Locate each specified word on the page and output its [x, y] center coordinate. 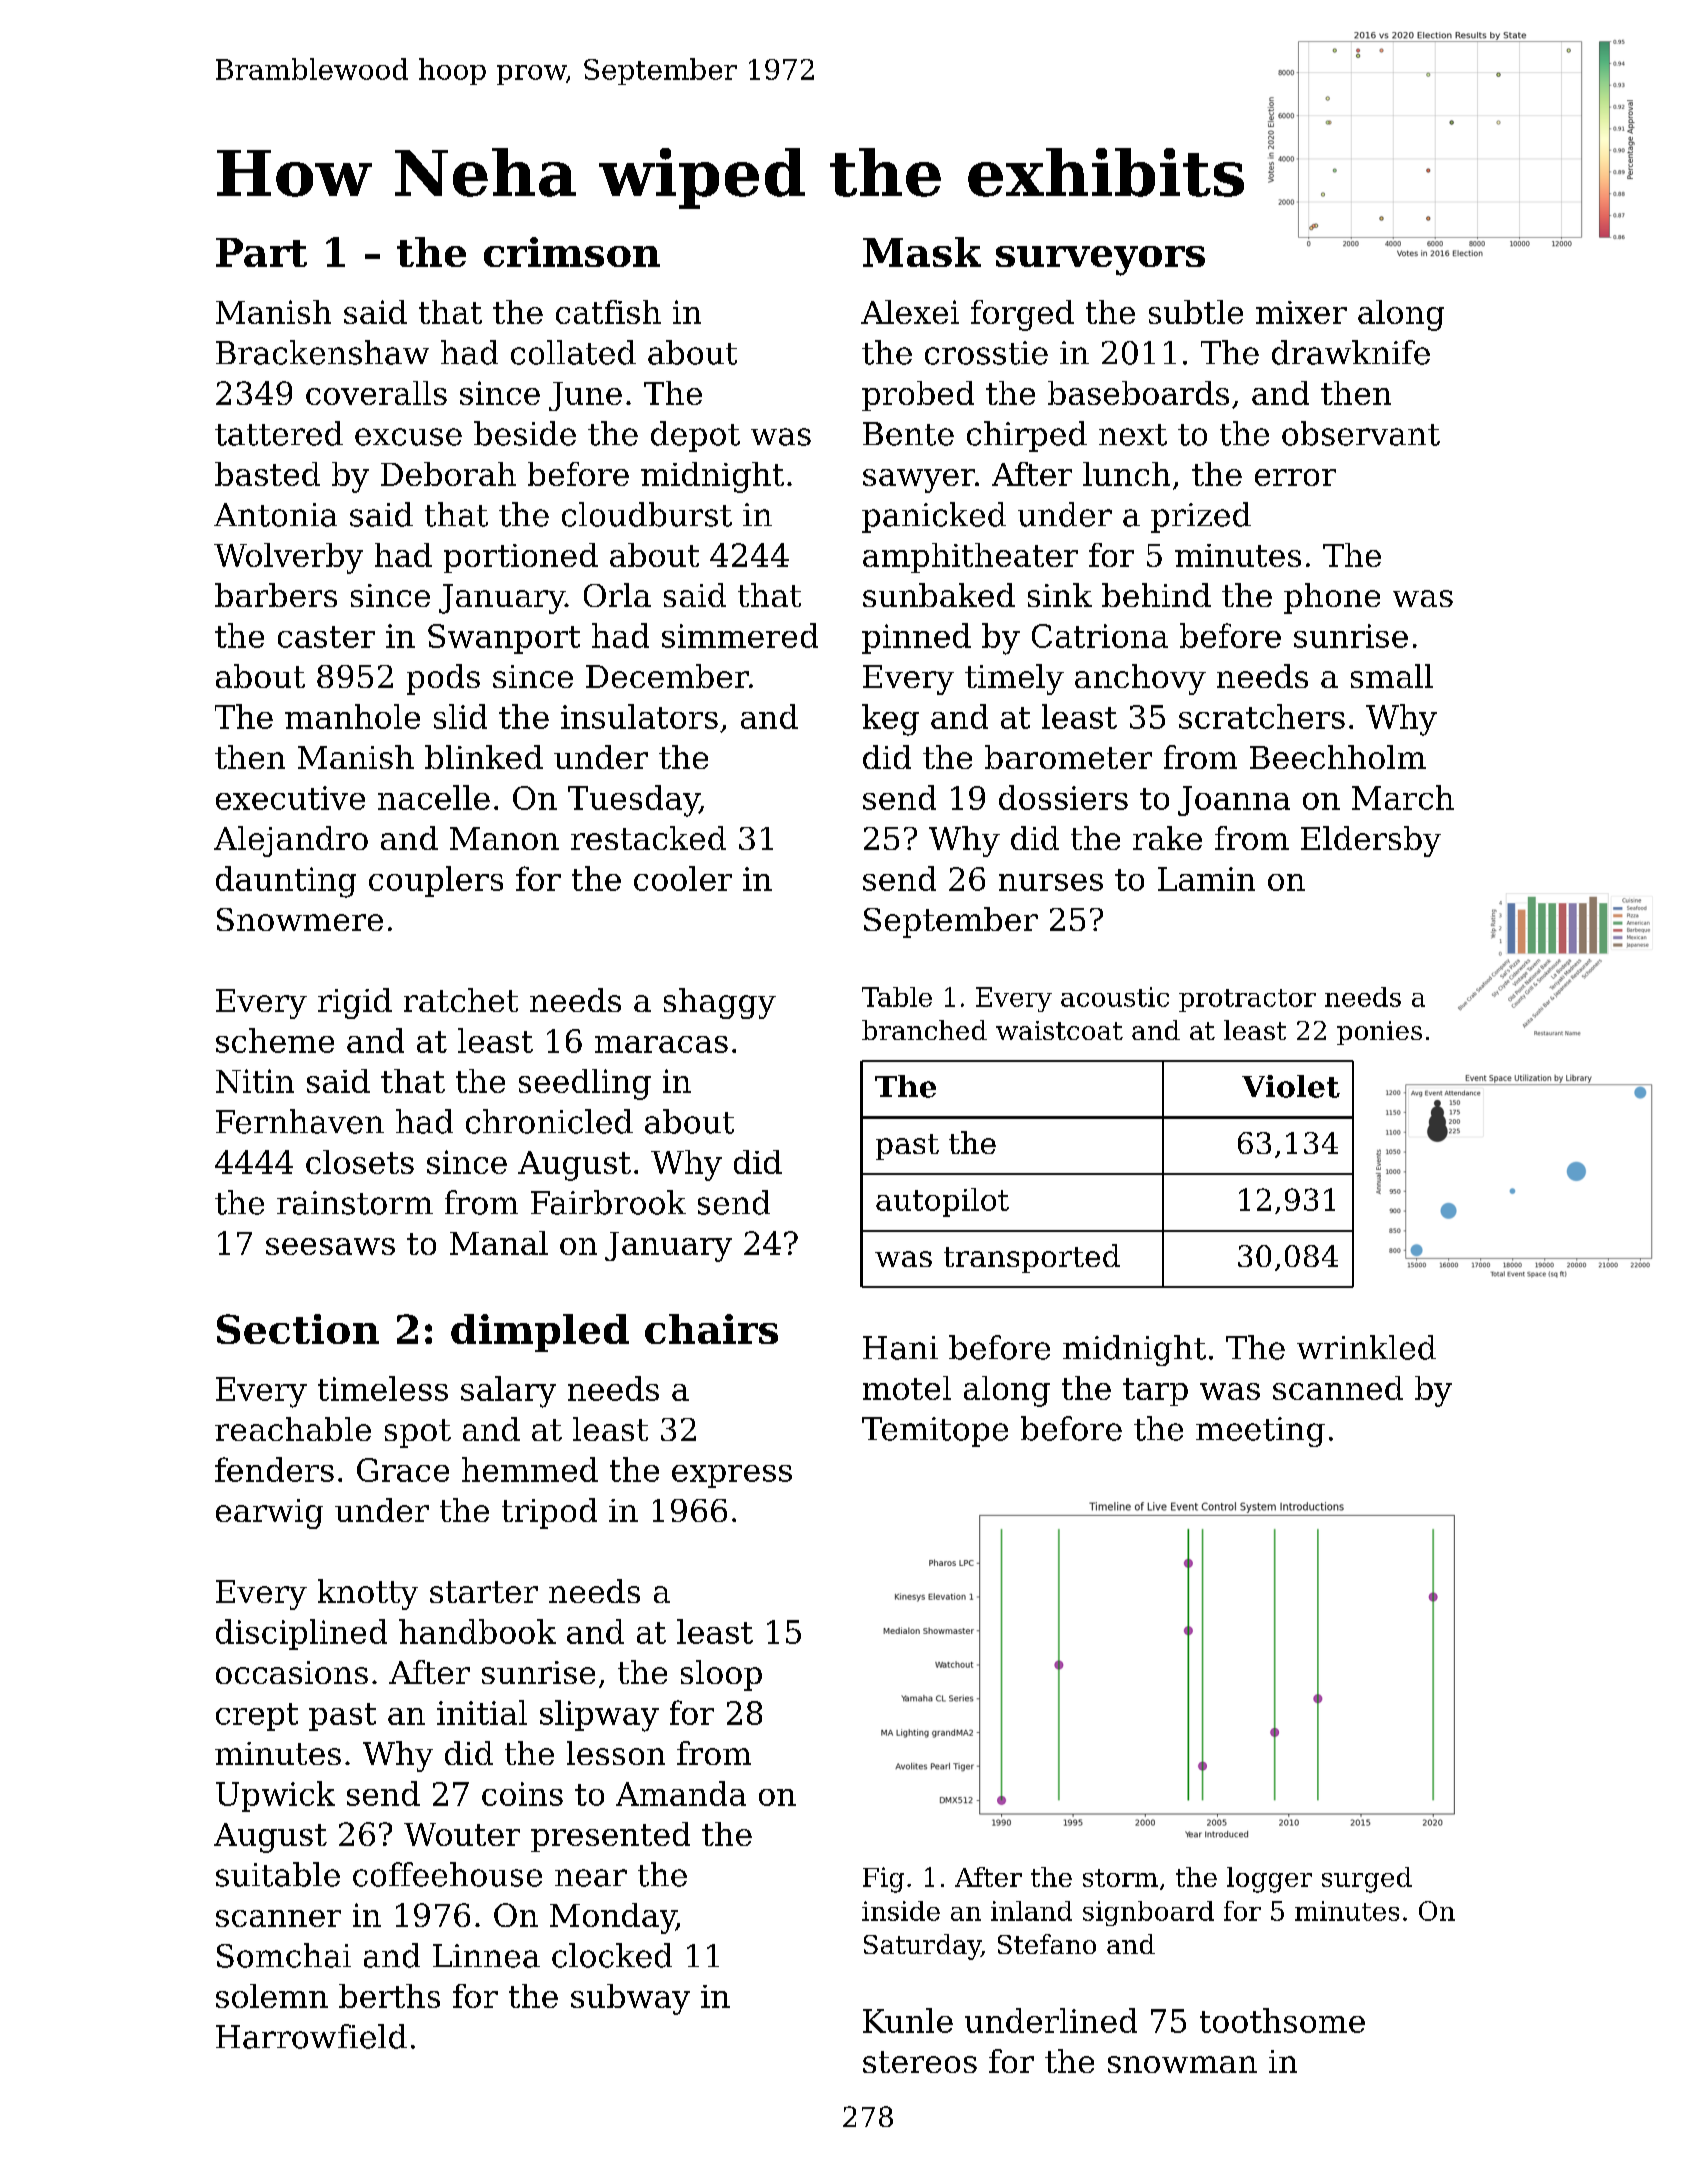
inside [901, 1911]
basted [267, 474]
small [1392, 676]
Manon [504, 838]
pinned [916, 638]
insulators [639, 716]
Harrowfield [311, 2036]
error [1295, 477]
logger [1269, 1880]
